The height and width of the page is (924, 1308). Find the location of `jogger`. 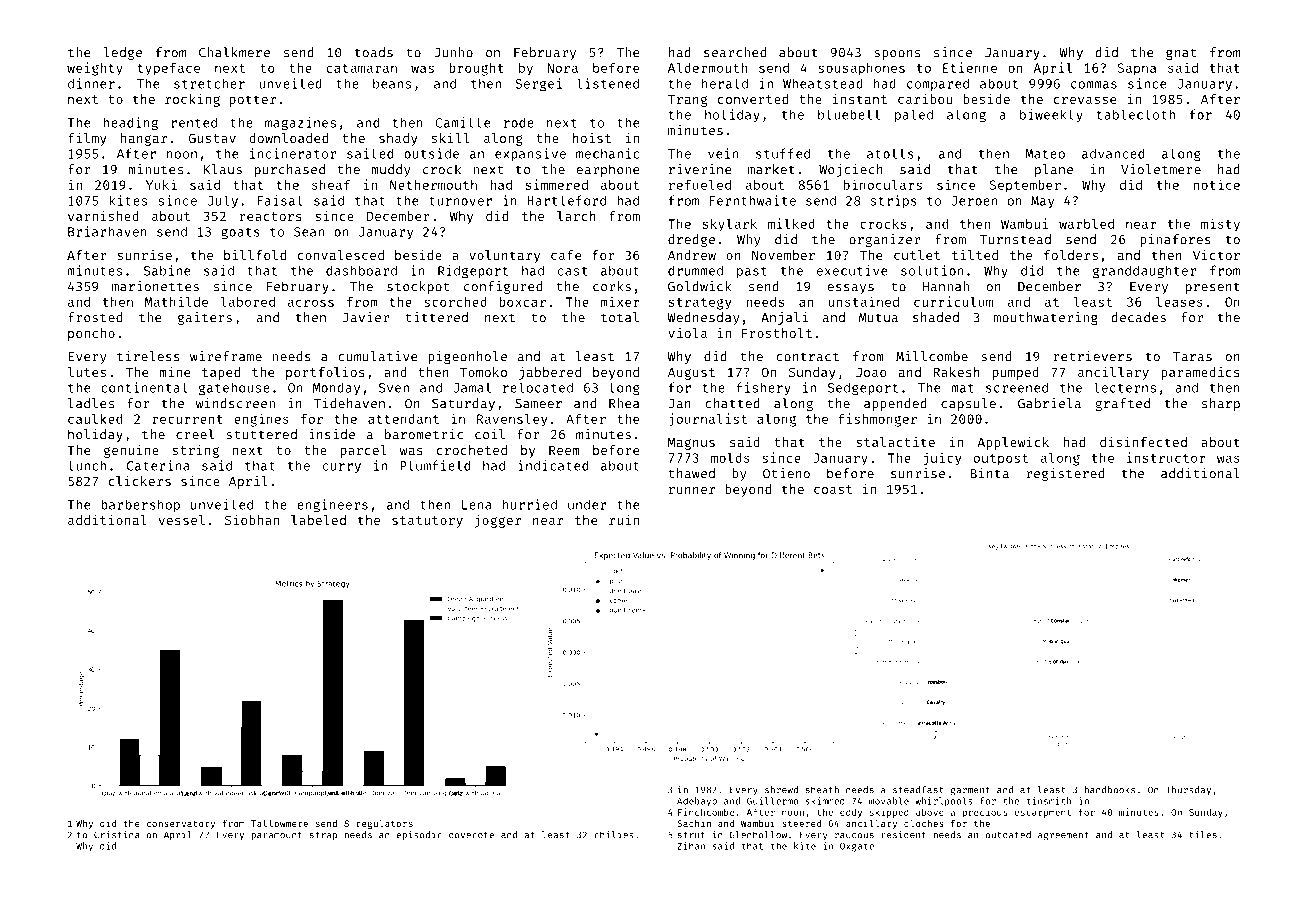

jogger is located at coordinates (498, 521).
